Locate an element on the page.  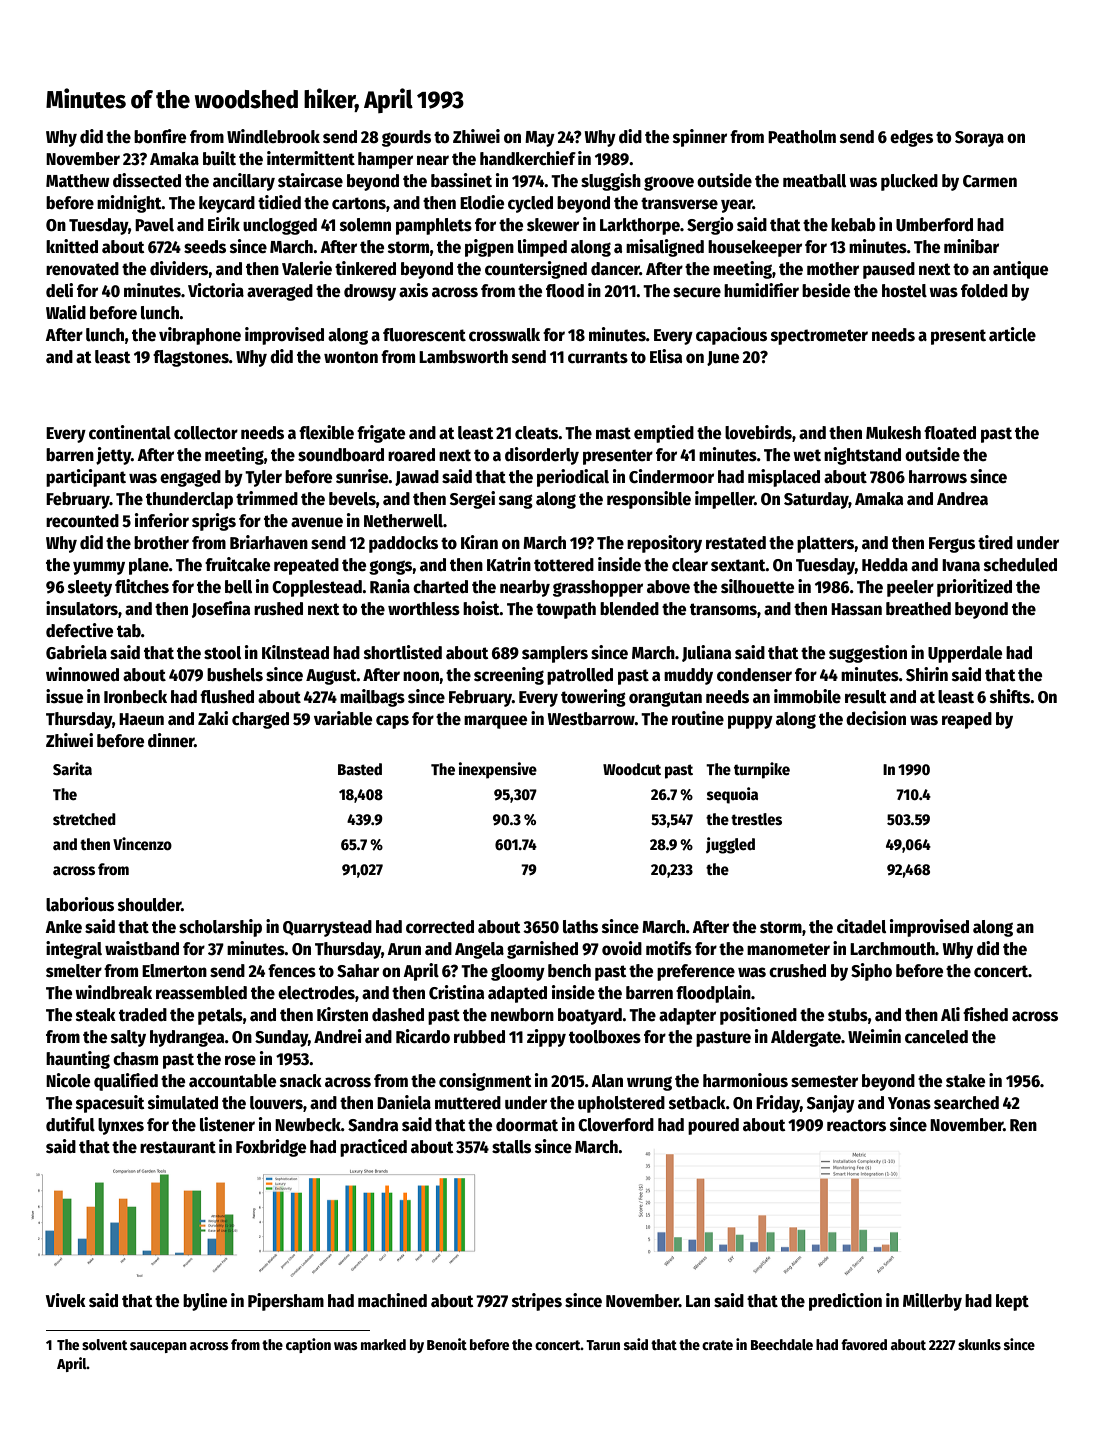
adapted is located at coordinates (517, 994).
